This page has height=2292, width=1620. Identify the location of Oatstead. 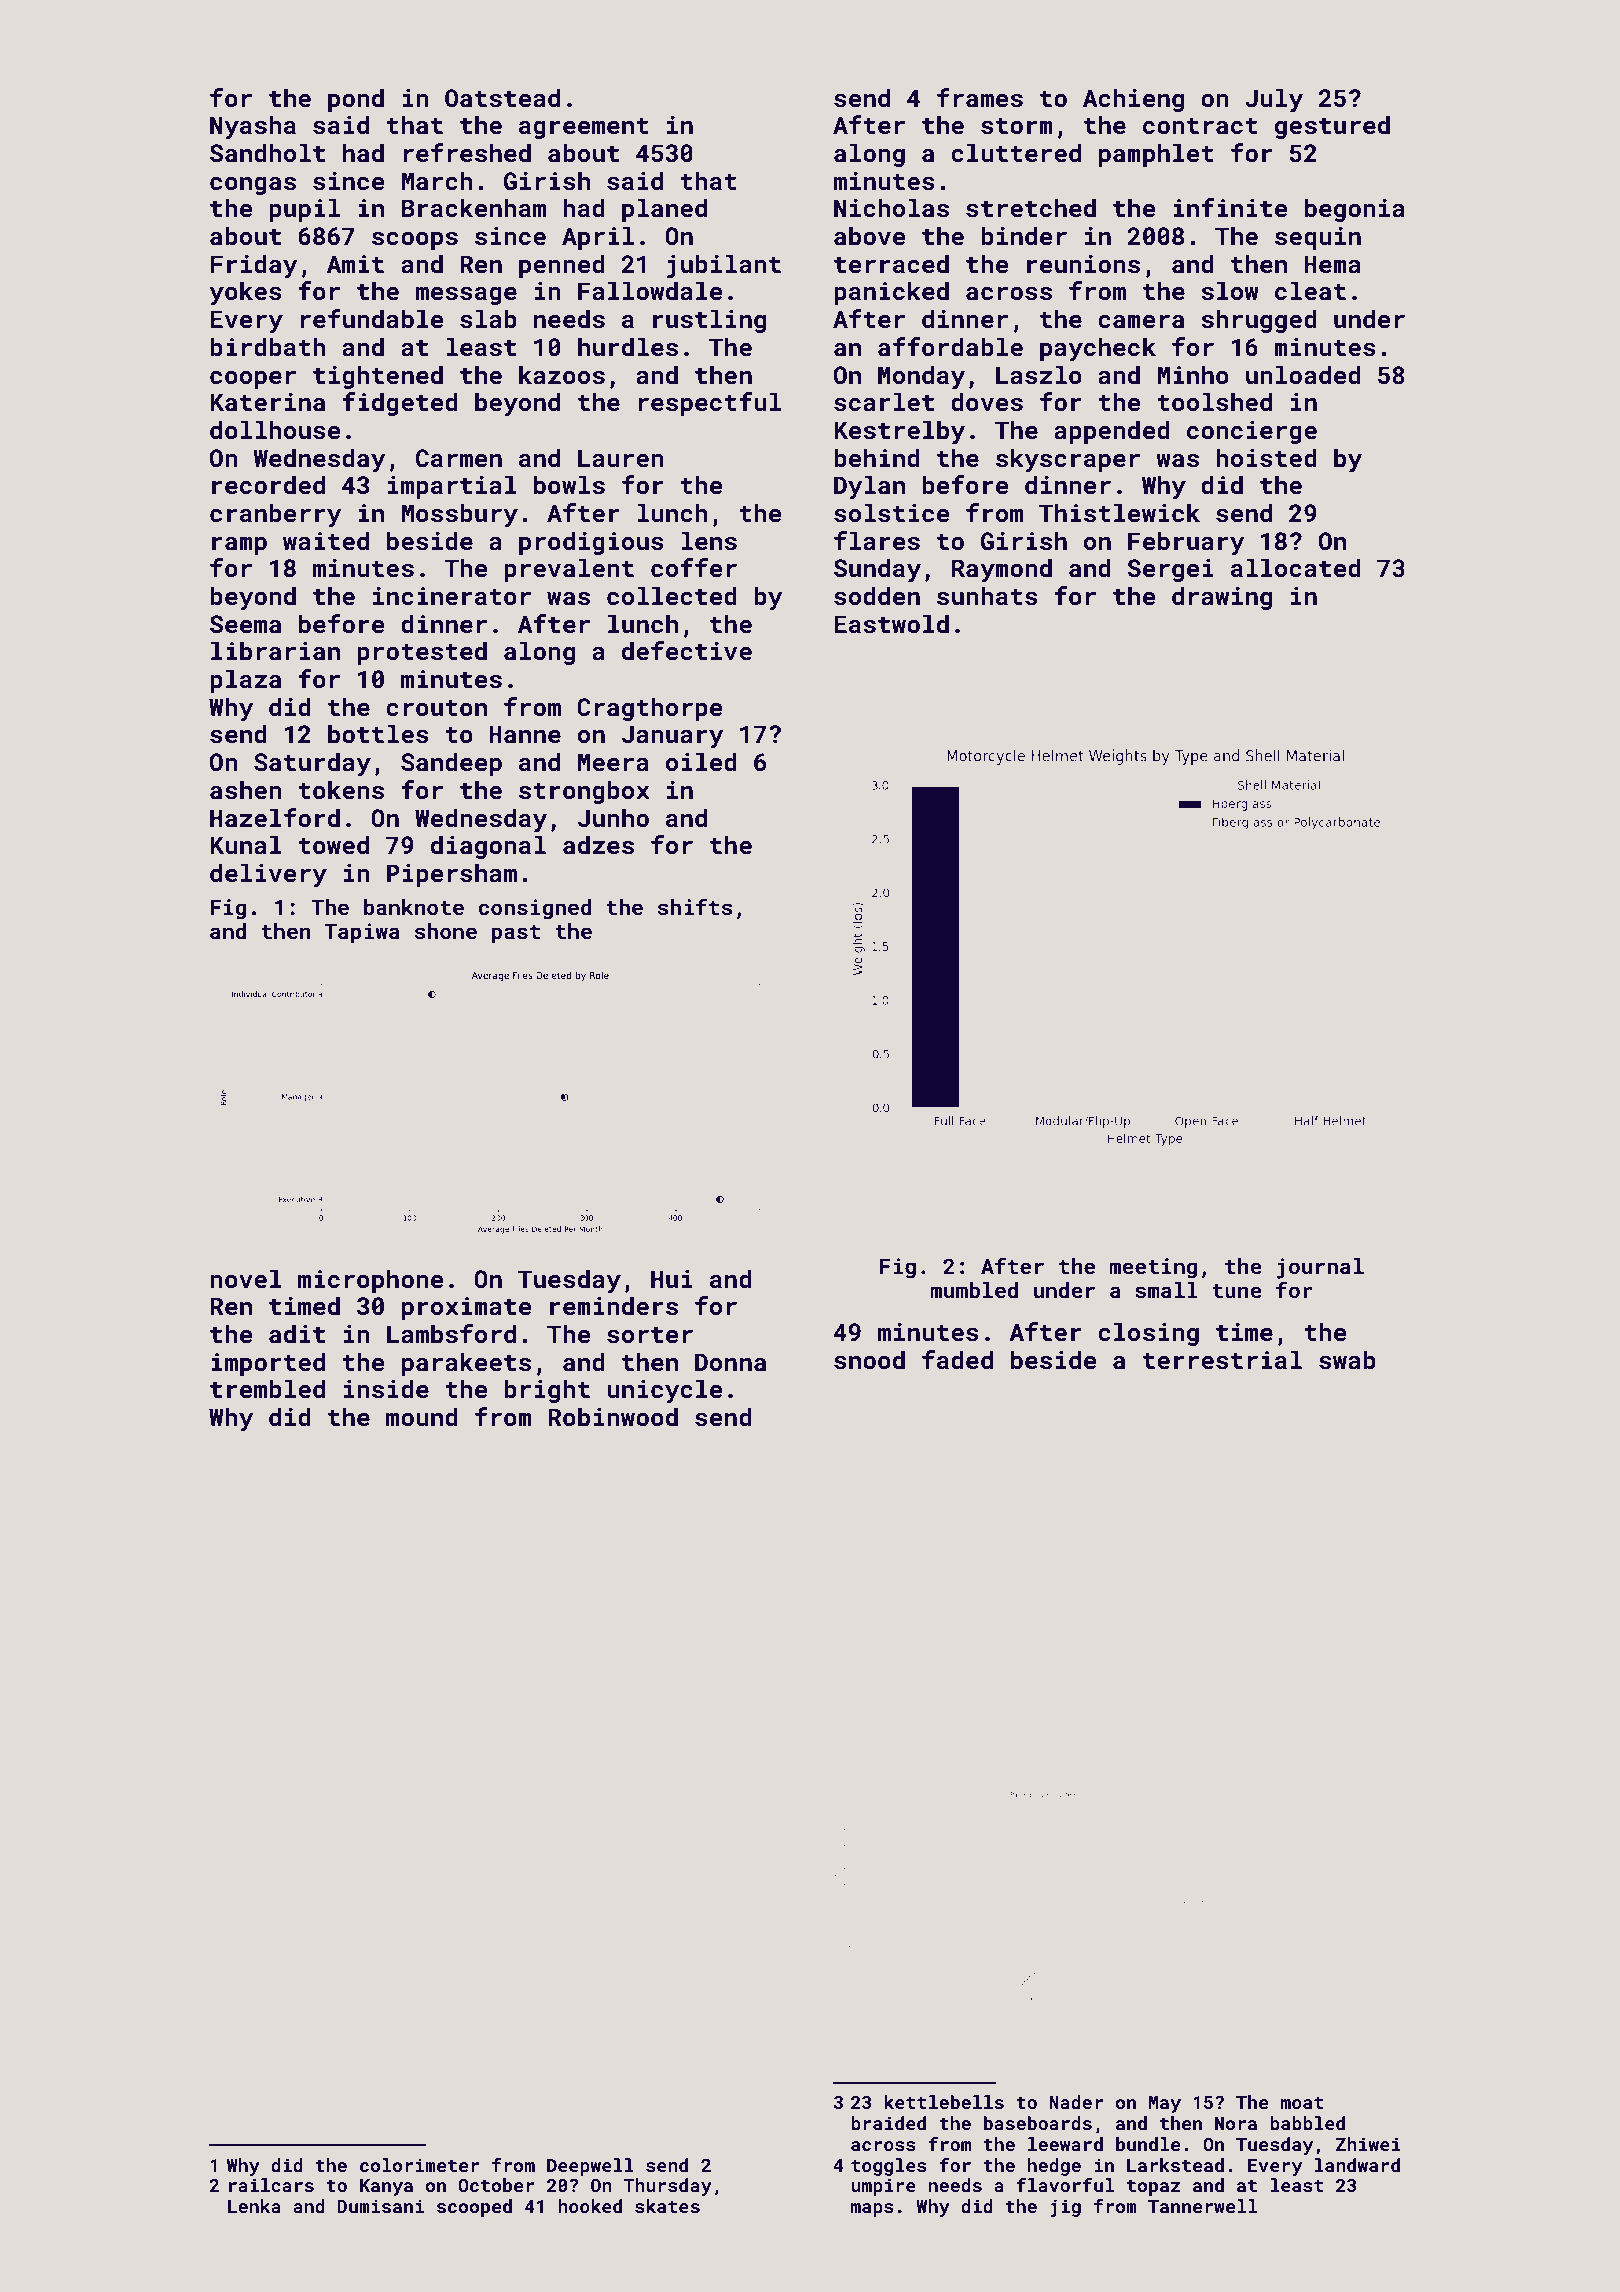
(502, 98).
